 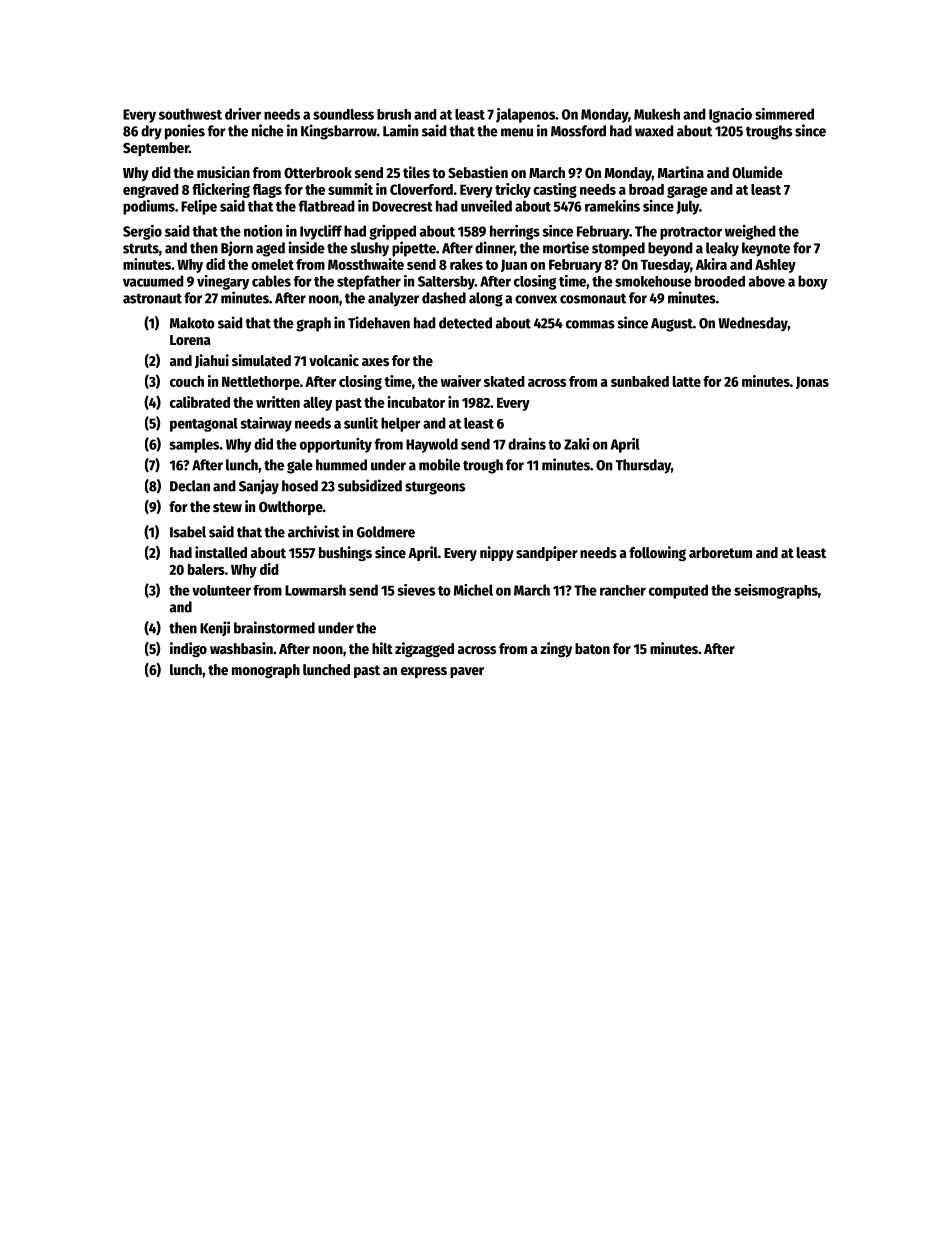 I want to click on washbasin, so click(x=241, y=648).
